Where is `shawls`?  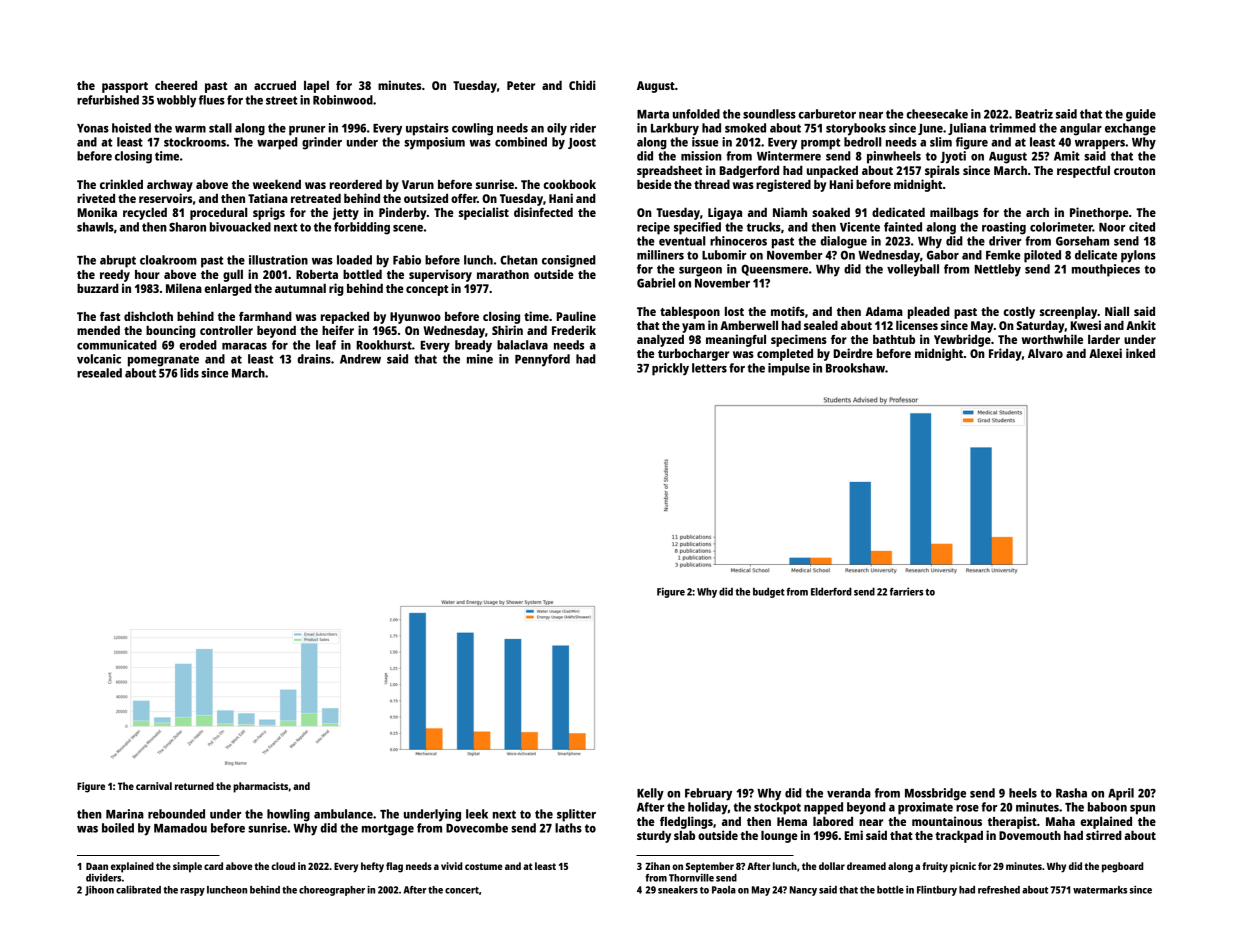
shawls is located at coordinates (95, 227).
